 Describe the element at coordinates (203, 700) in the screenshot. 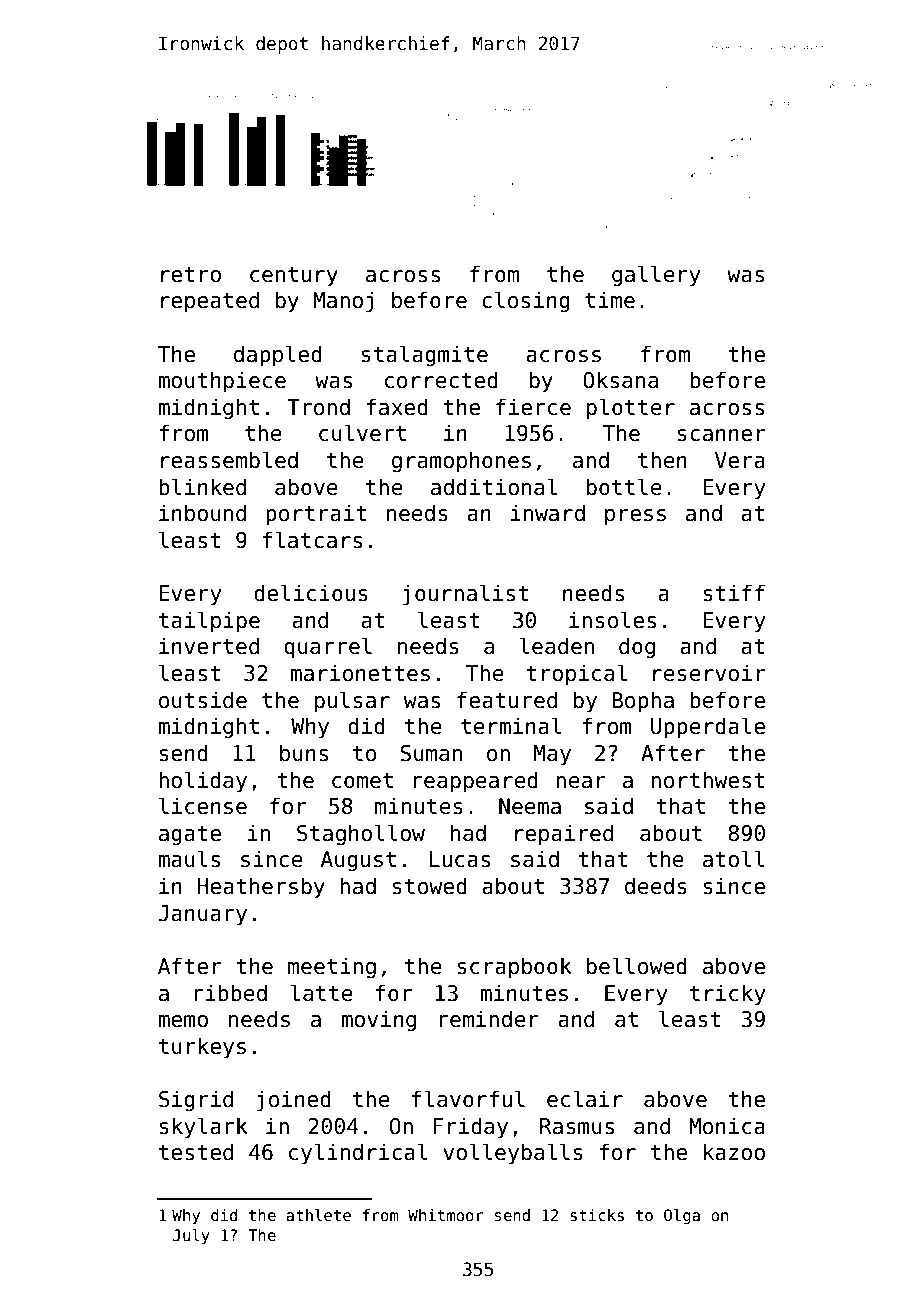

I see `outside` at that location.
